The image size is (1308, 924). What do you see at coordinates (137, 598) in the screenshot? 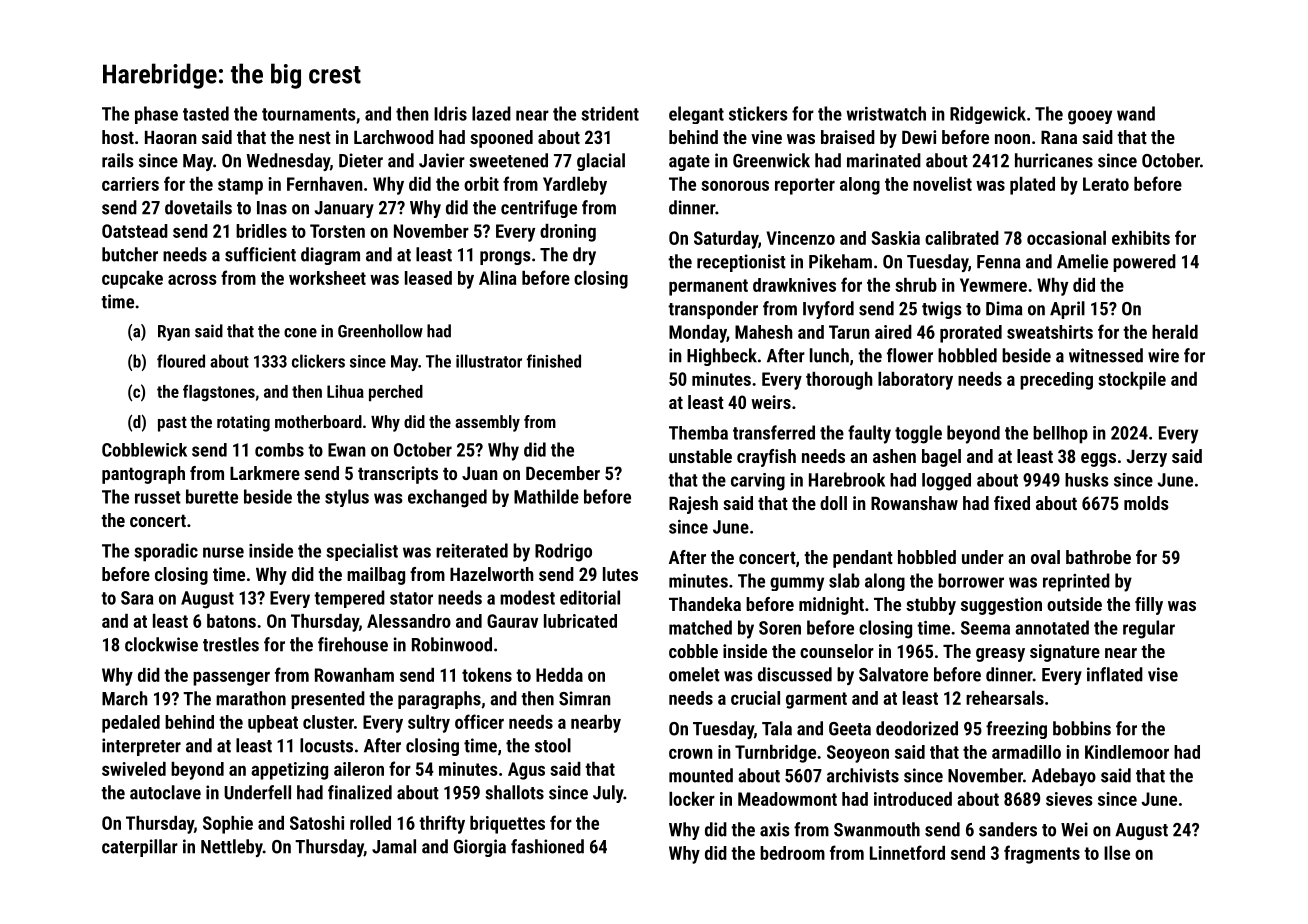
I see `Sara` at bounding box center [137, 598].
